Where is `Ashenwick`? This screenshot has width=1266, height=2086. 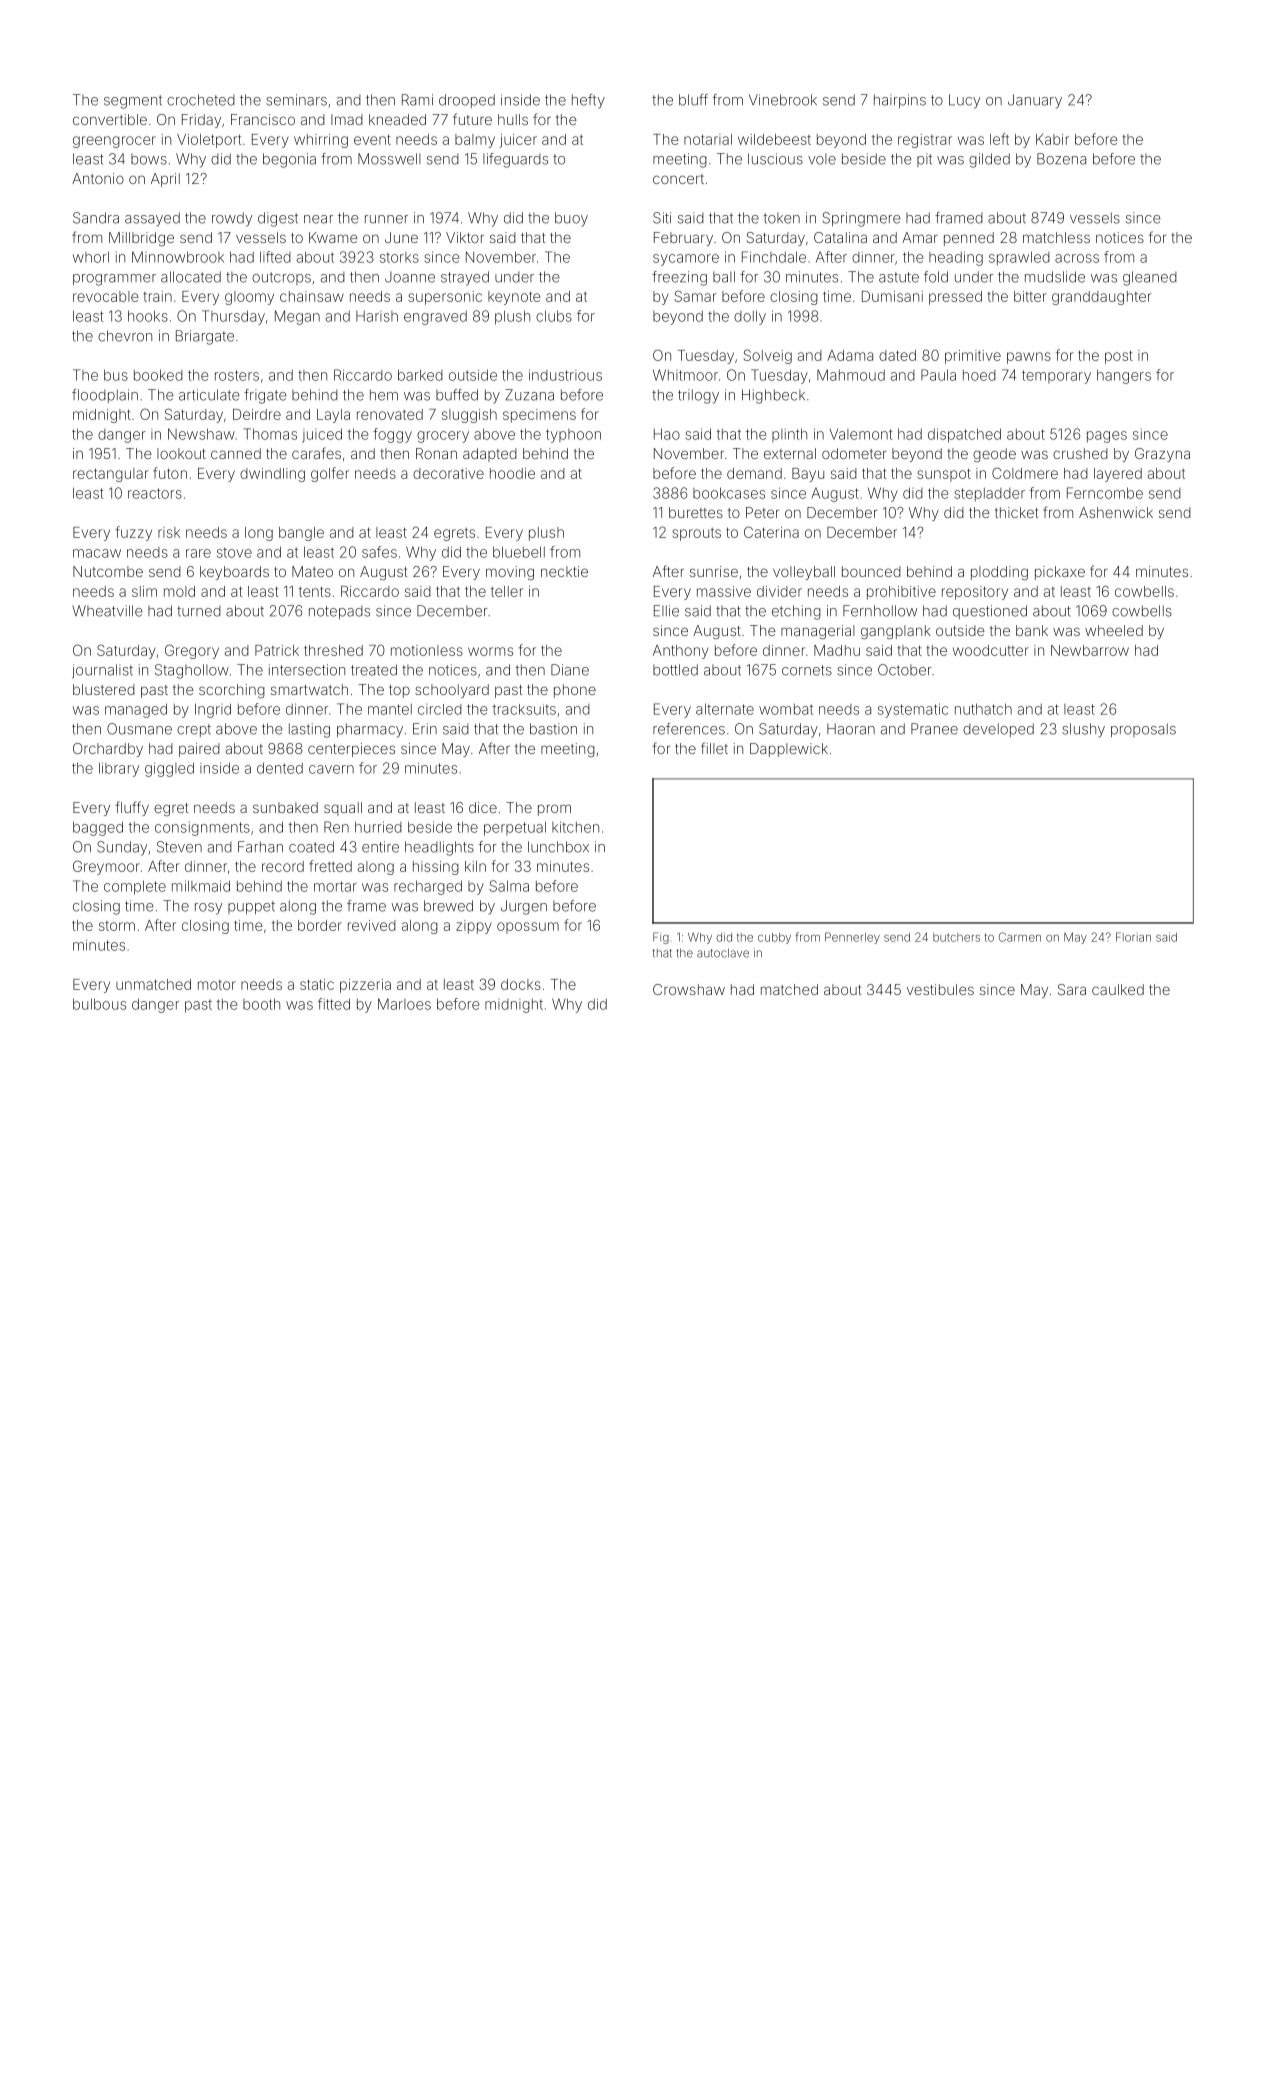
Ashenwick is located at coordinates (1116, 512).
